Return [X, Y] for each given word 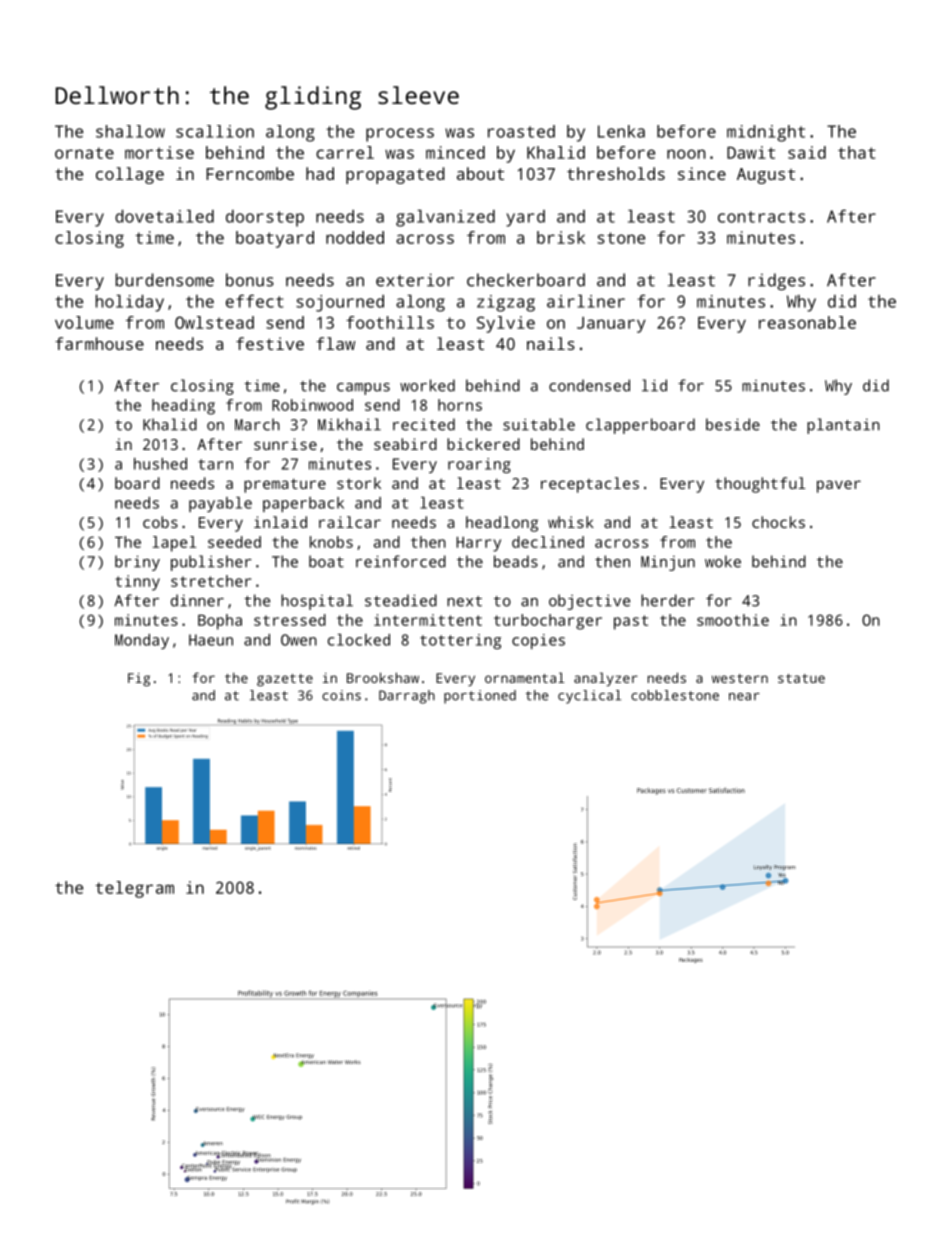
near [744, 697]
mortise [159, 152]
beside [733, 424]
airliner [586, 301]
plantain [843, 426]
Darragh [407, 697]
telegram [134, 889]
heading [183, 407]
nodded [355, 237]
